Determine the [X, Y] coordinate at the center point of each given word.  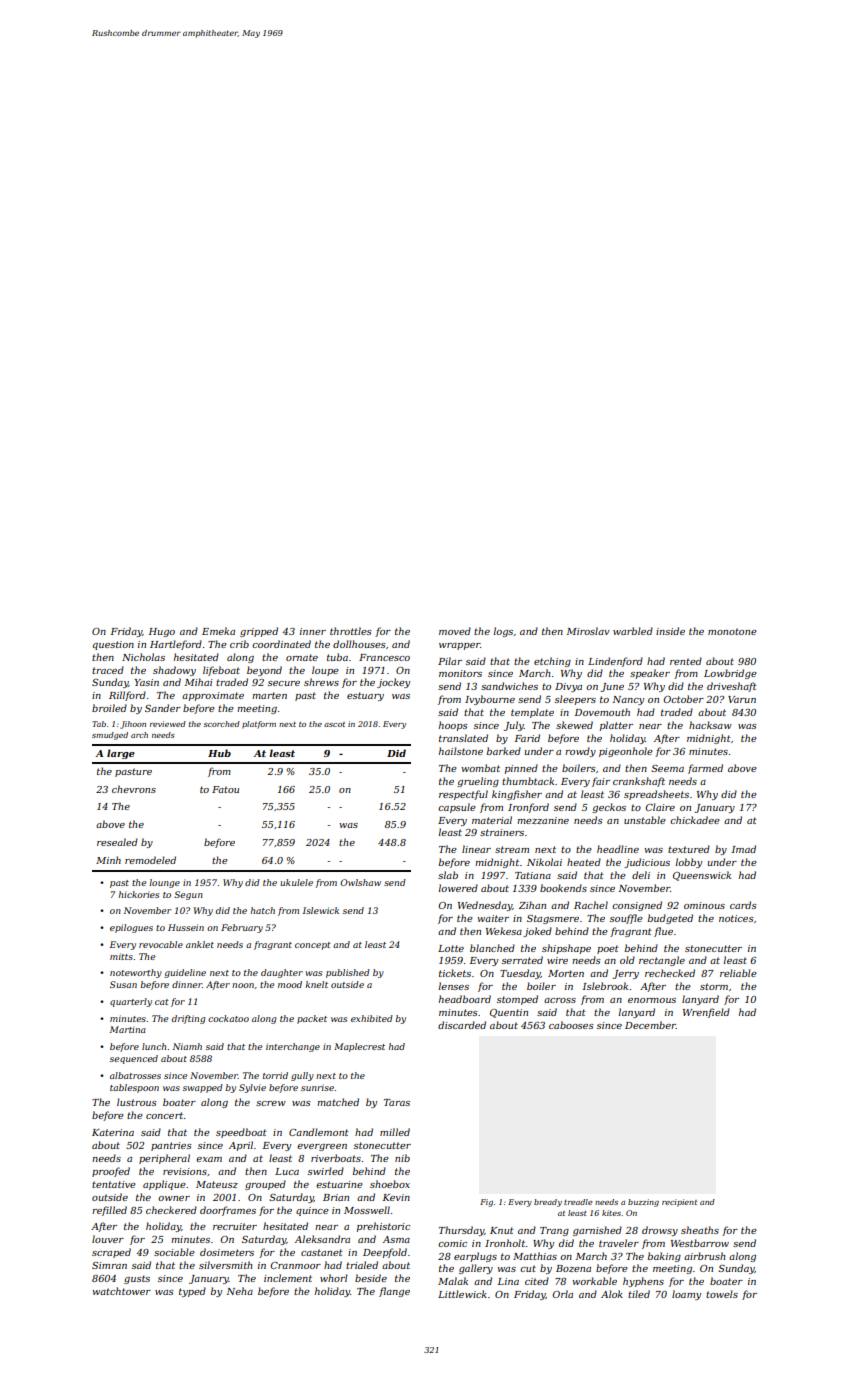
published [348, 973]
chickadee [695, 820]
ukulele [297, 882]
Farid [527, 738]
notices [736, 918]
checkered [171, 1210]
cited [537, 1281]
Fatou [225, 789]
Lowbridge [730, 674]
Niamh [187, 1046]
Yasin [146, 682]
